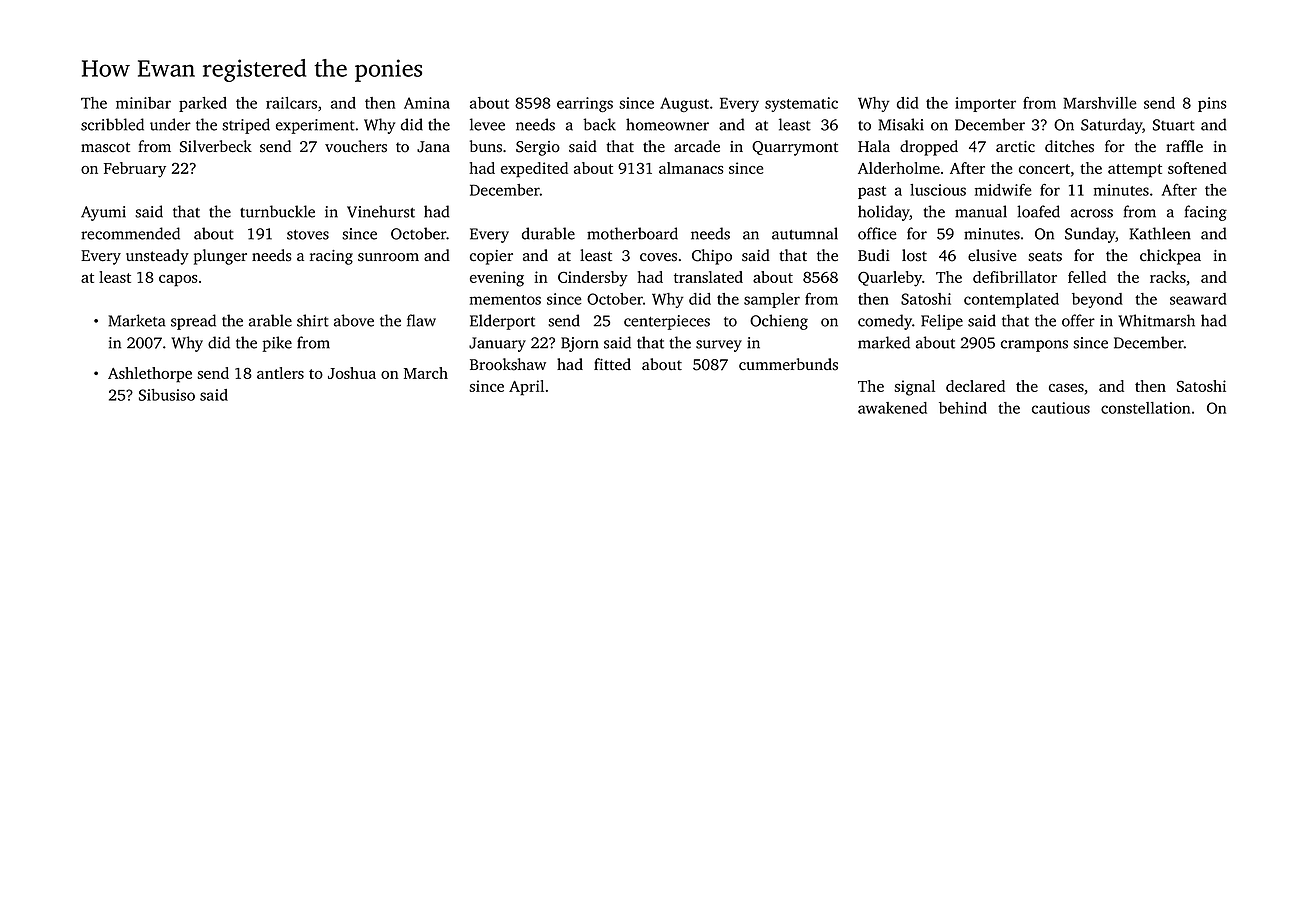  Describe the element at coordinates (1092, 213) in the document. I see `across` at that location.
